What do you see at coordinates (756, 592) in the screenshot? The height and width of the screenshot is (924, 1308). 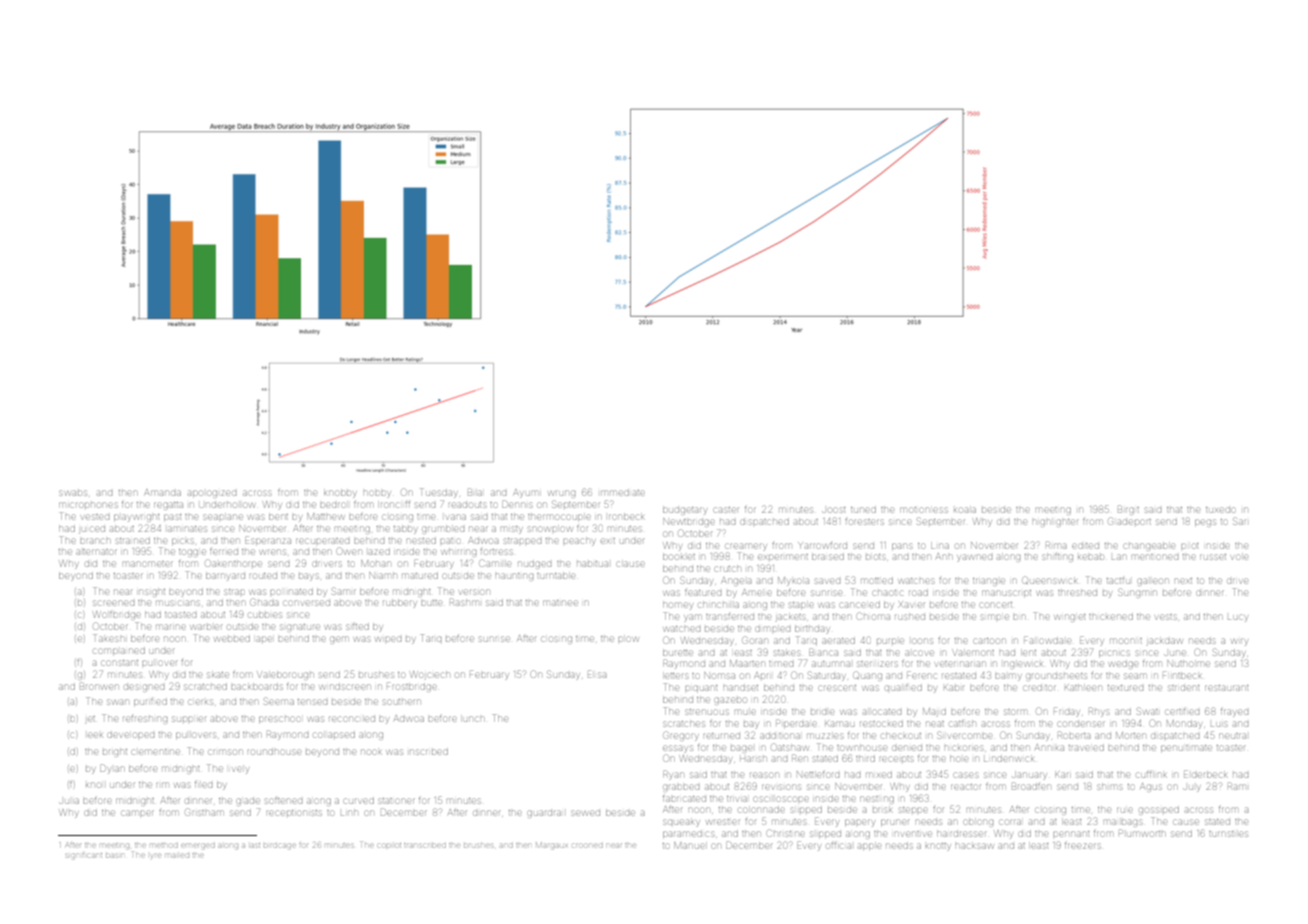 I see `Amelie` at bounding box center [756, 592].
